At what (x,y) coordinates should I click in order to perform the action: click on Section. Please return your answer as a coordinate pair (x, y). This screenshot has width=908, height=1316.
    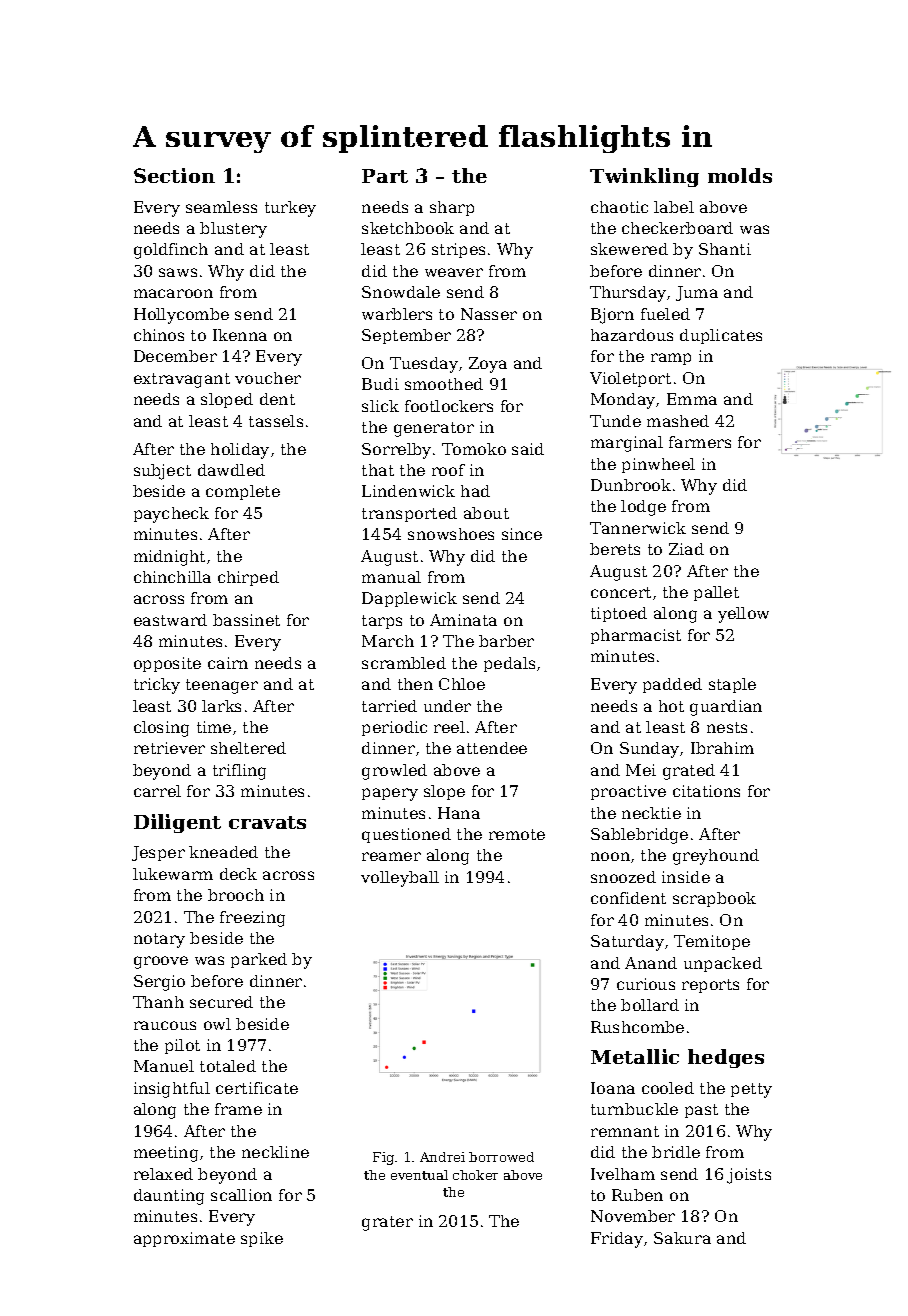
    Looking at the image, I should click on (174, 175).
